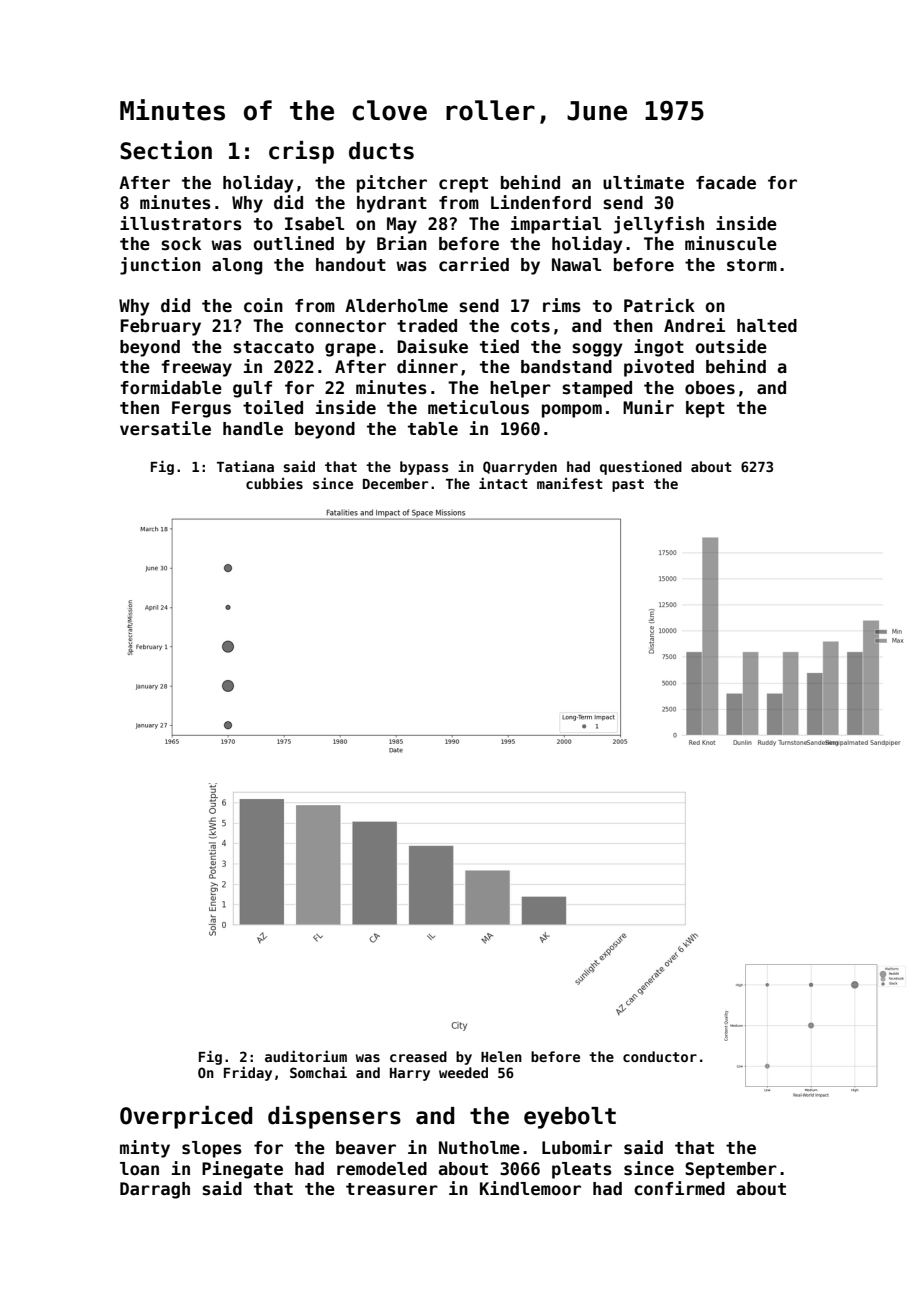 This document has height=1308, width=924. What do you see at coordinates (541, 202) in the document?
I see `Lindenford` at bounding box center [541, 202].
